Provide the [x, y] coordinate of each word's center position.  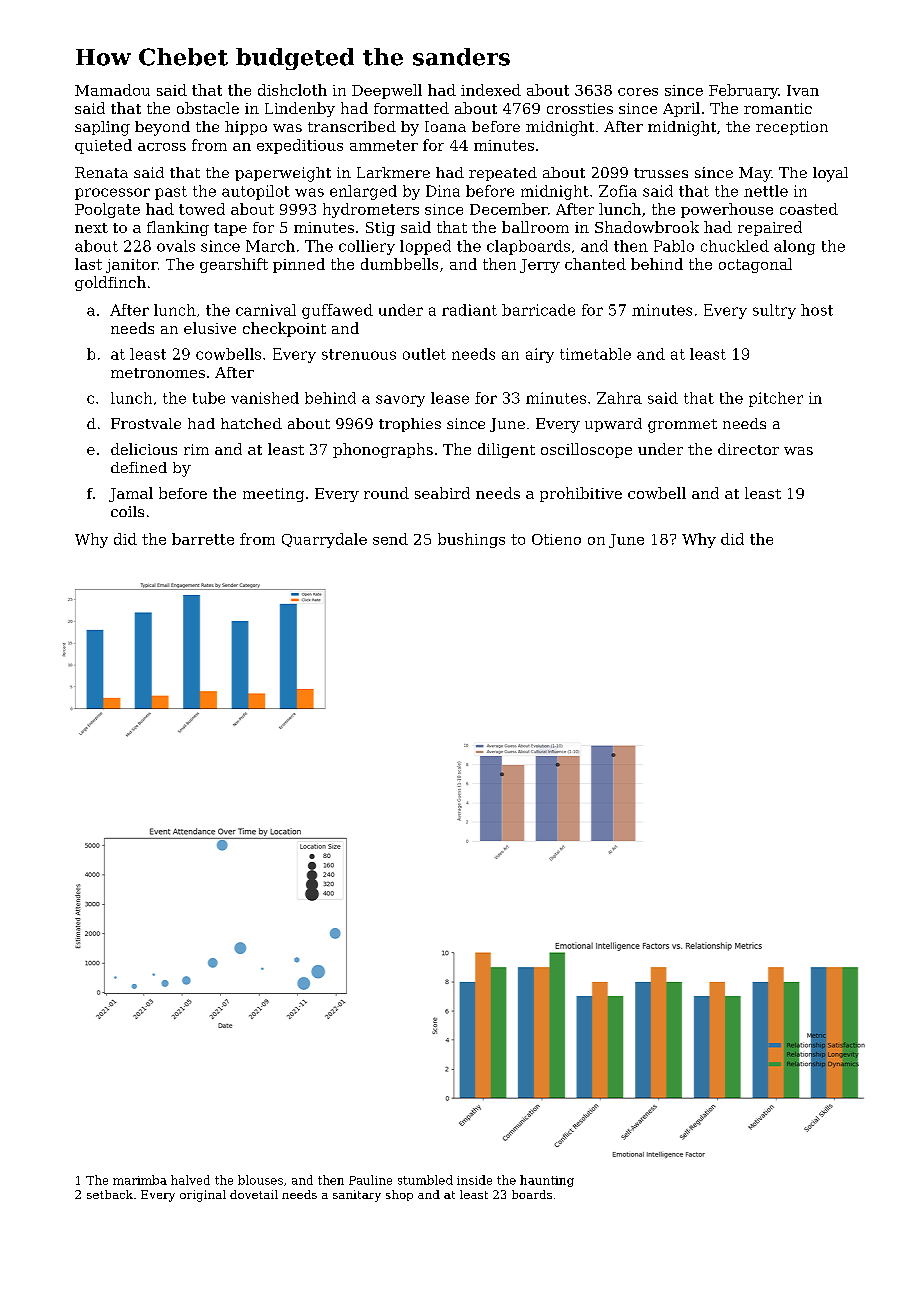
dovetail [254, 1194]
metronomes [158, 373]
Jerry [540, 266]
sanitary [357, 1196]
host [817, 310]
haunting [547, 1181]
